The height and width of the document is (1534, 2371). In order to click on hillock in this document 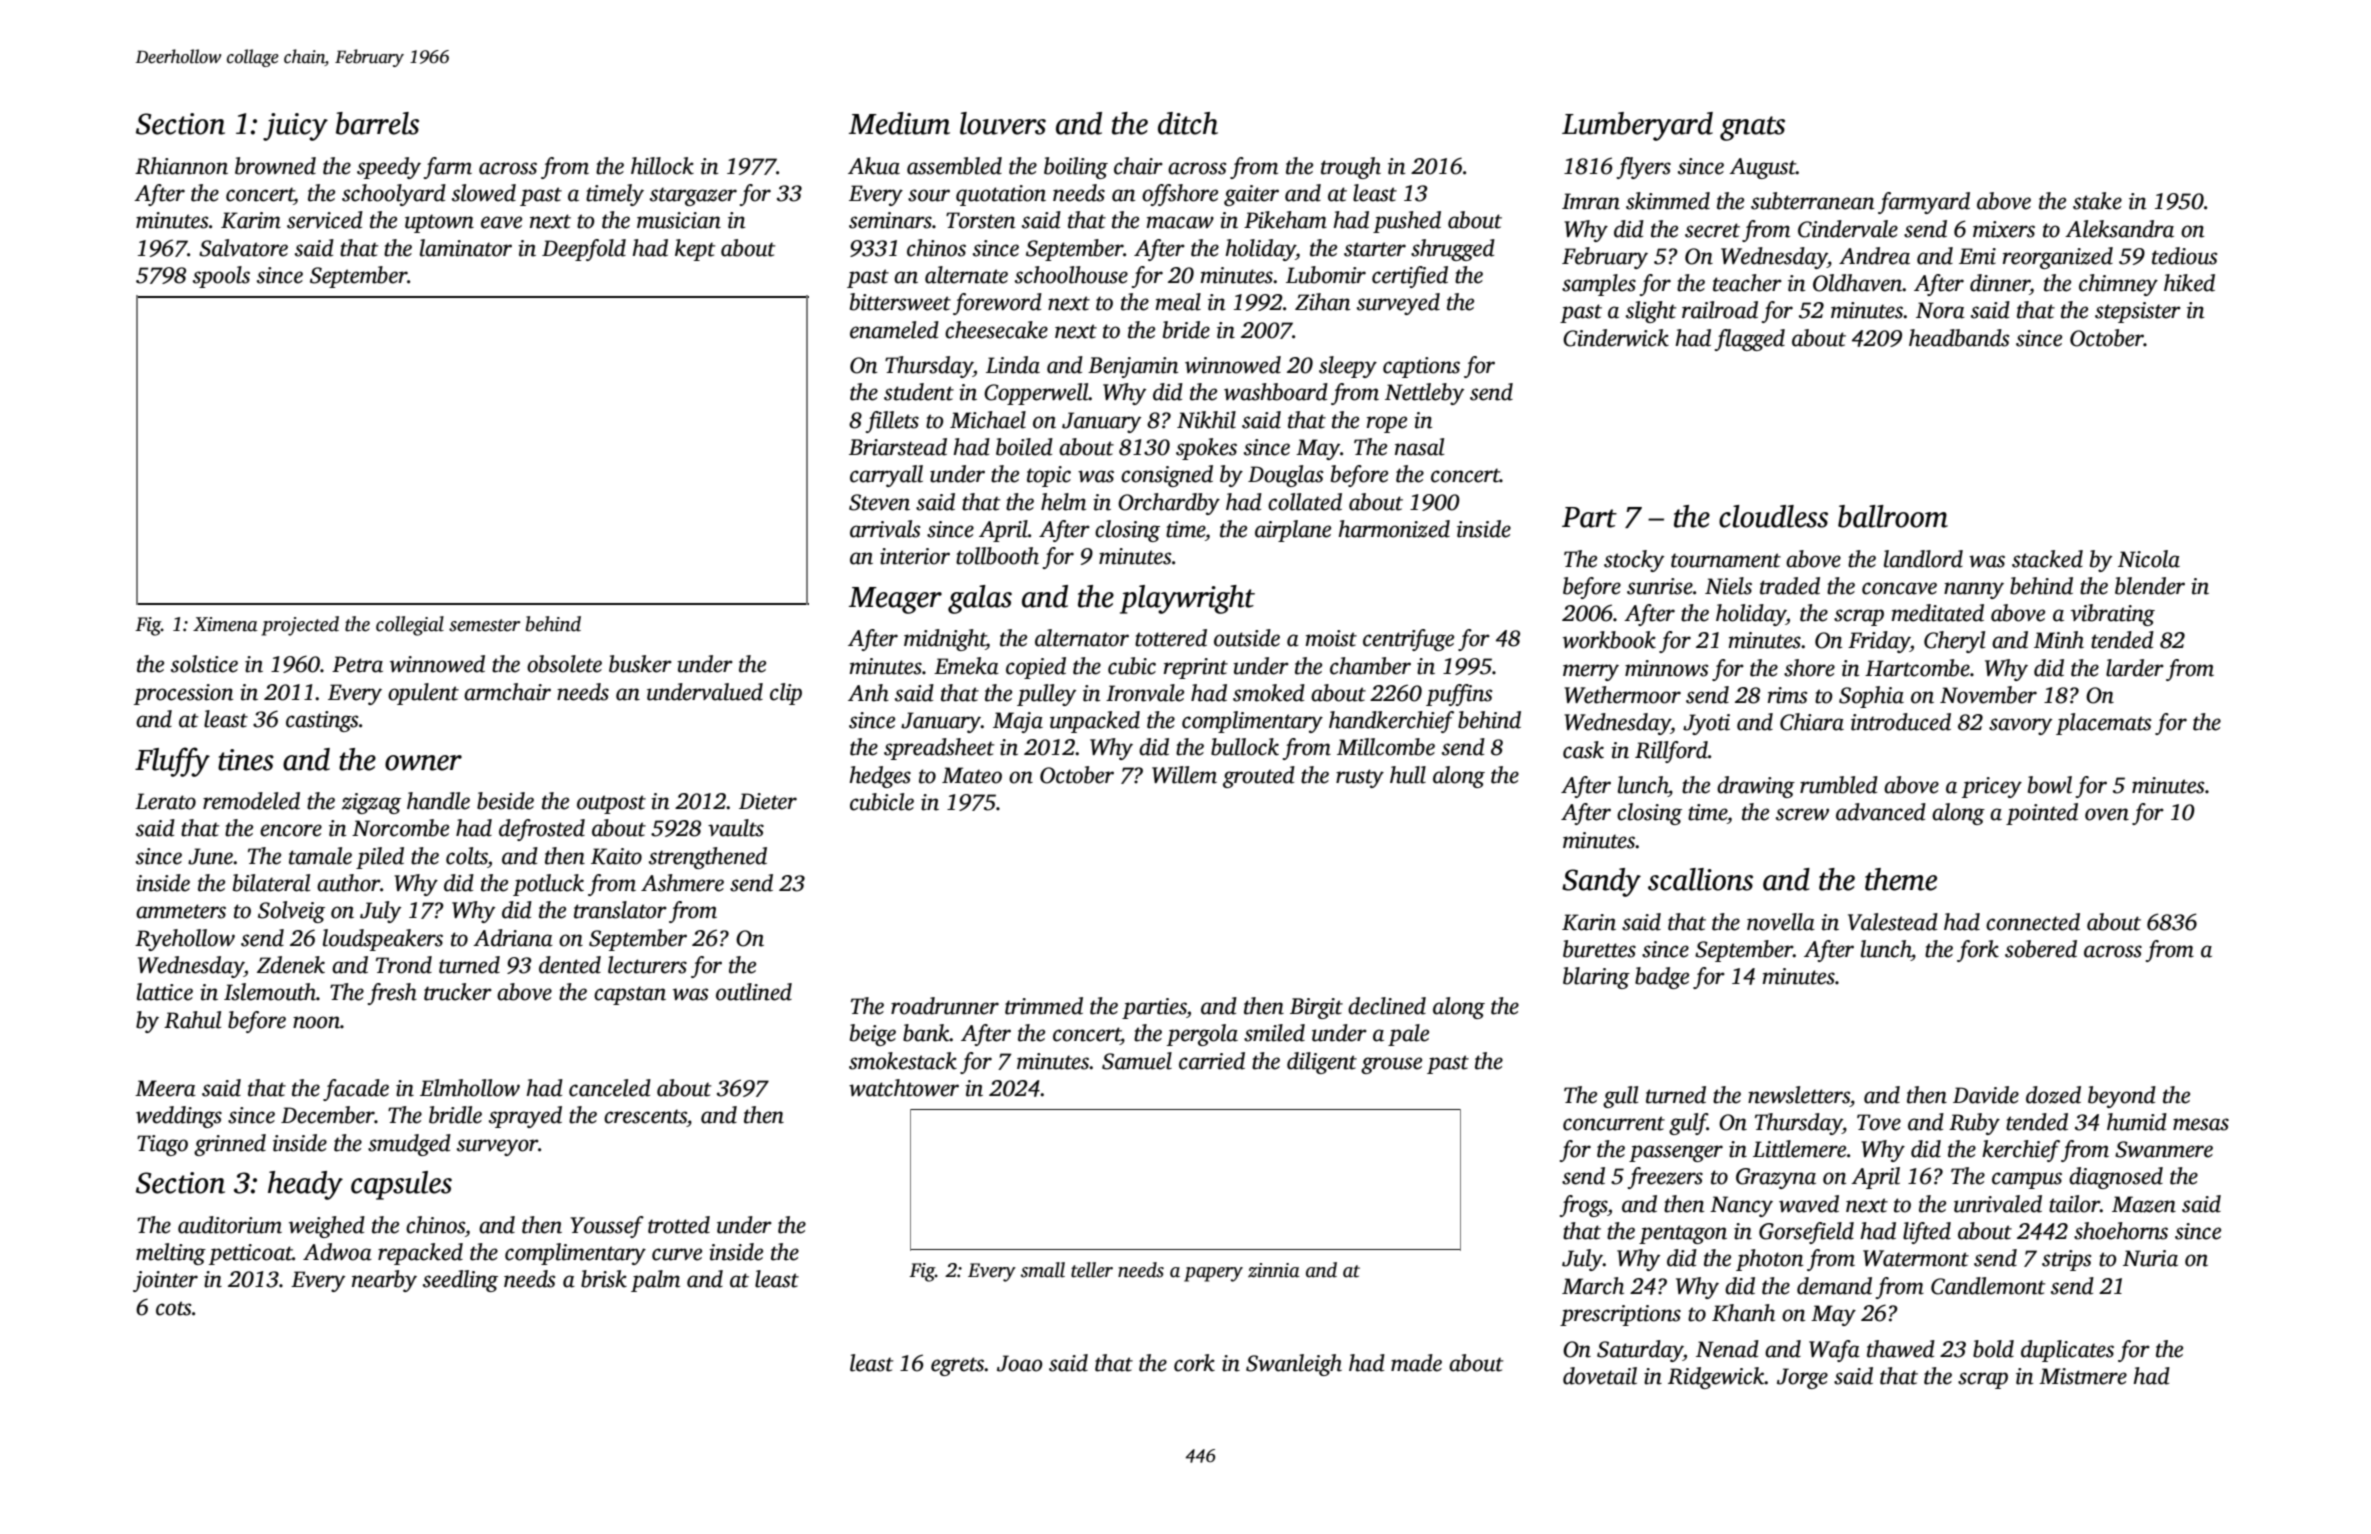, I will do `click(662, 166)`.
